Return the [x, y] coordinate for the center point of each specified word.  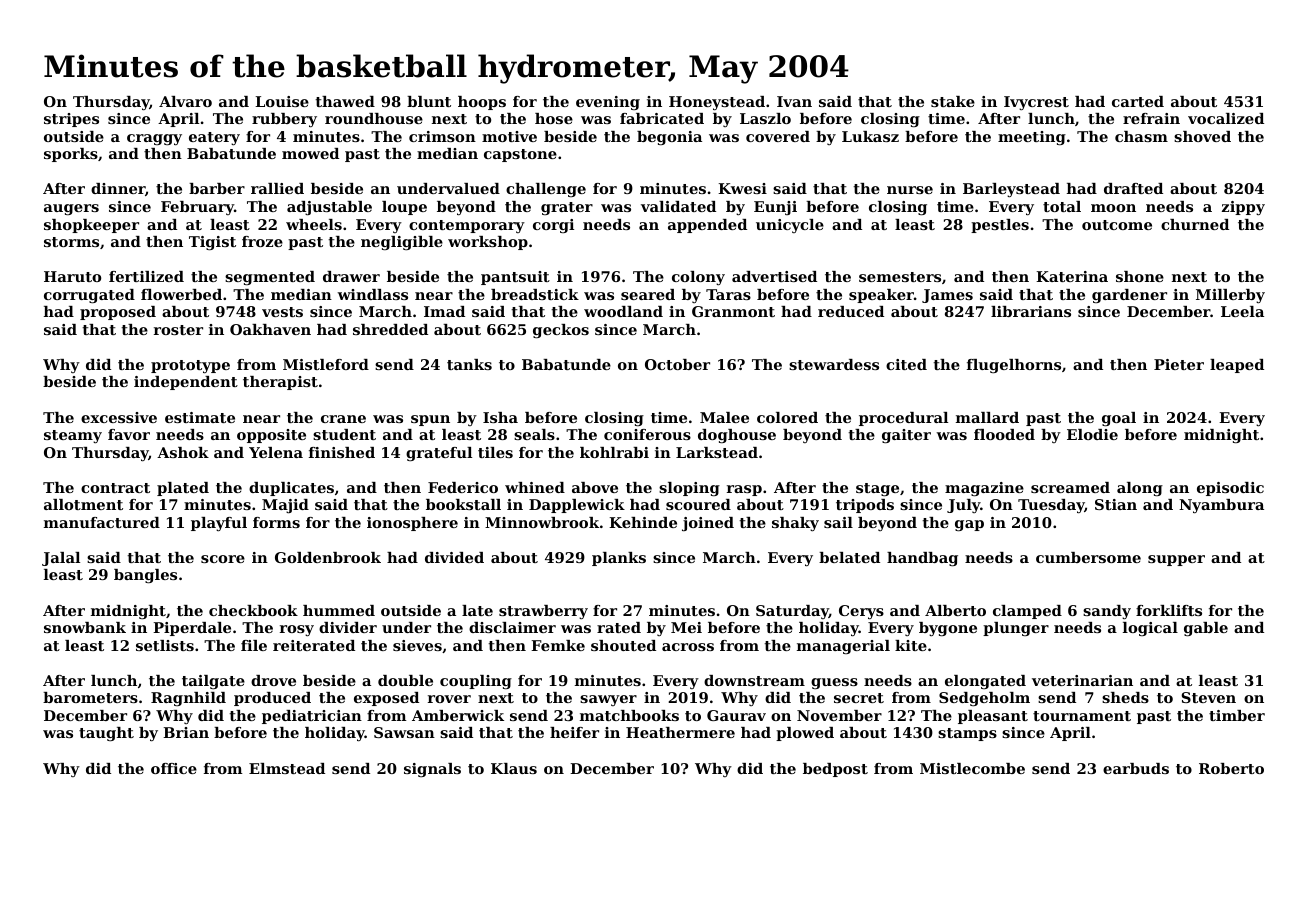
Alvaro [185, 101]
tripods [865, 506]
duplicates [291, 489]
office [174, 768]
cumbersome [1088, 557]
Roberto [1231, 768]
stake [953, 101]
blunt [429, 101]
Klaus [514, 768]
